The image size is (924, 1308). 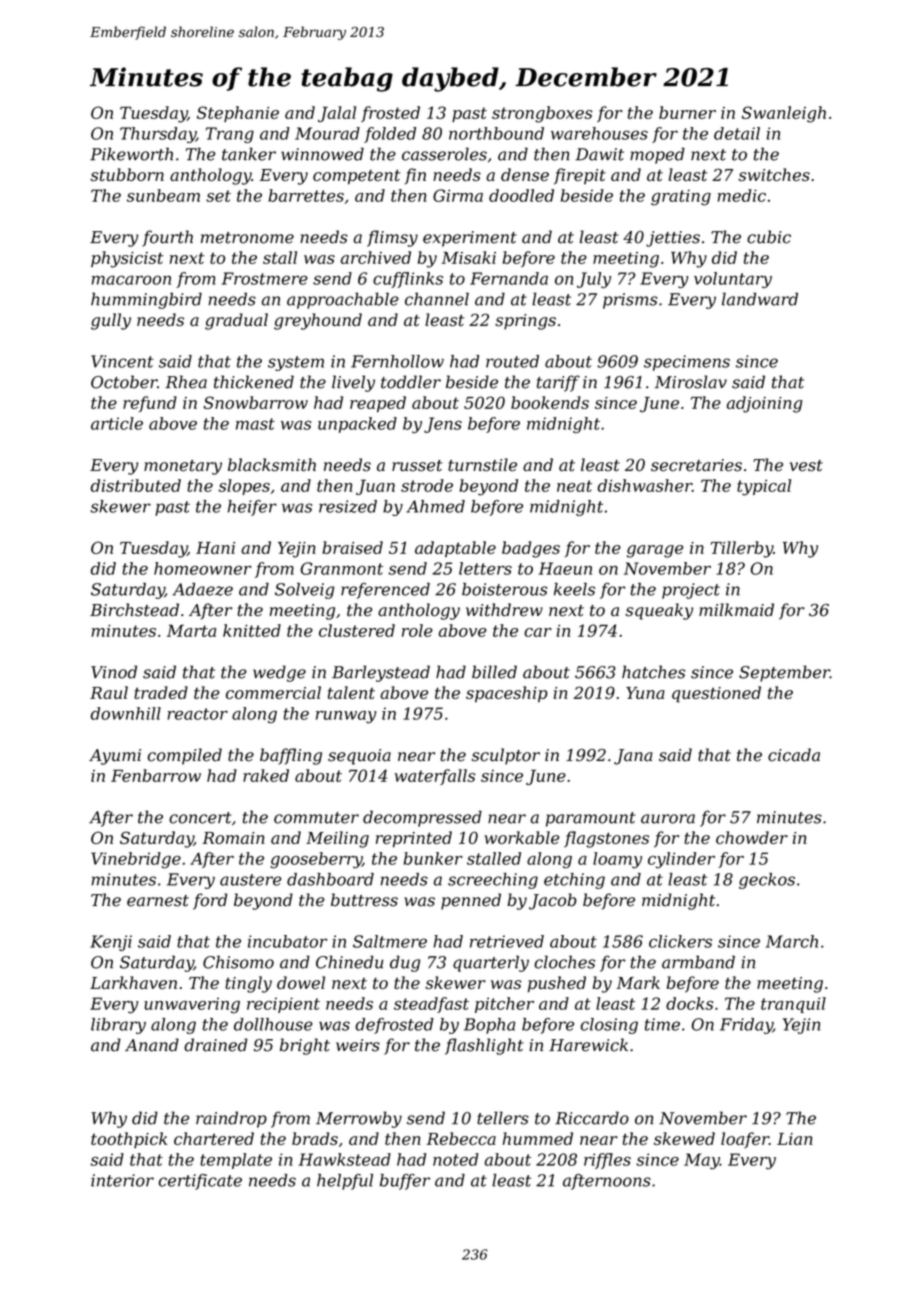 I want to click on Thursday, so click(x=158, y=135).
